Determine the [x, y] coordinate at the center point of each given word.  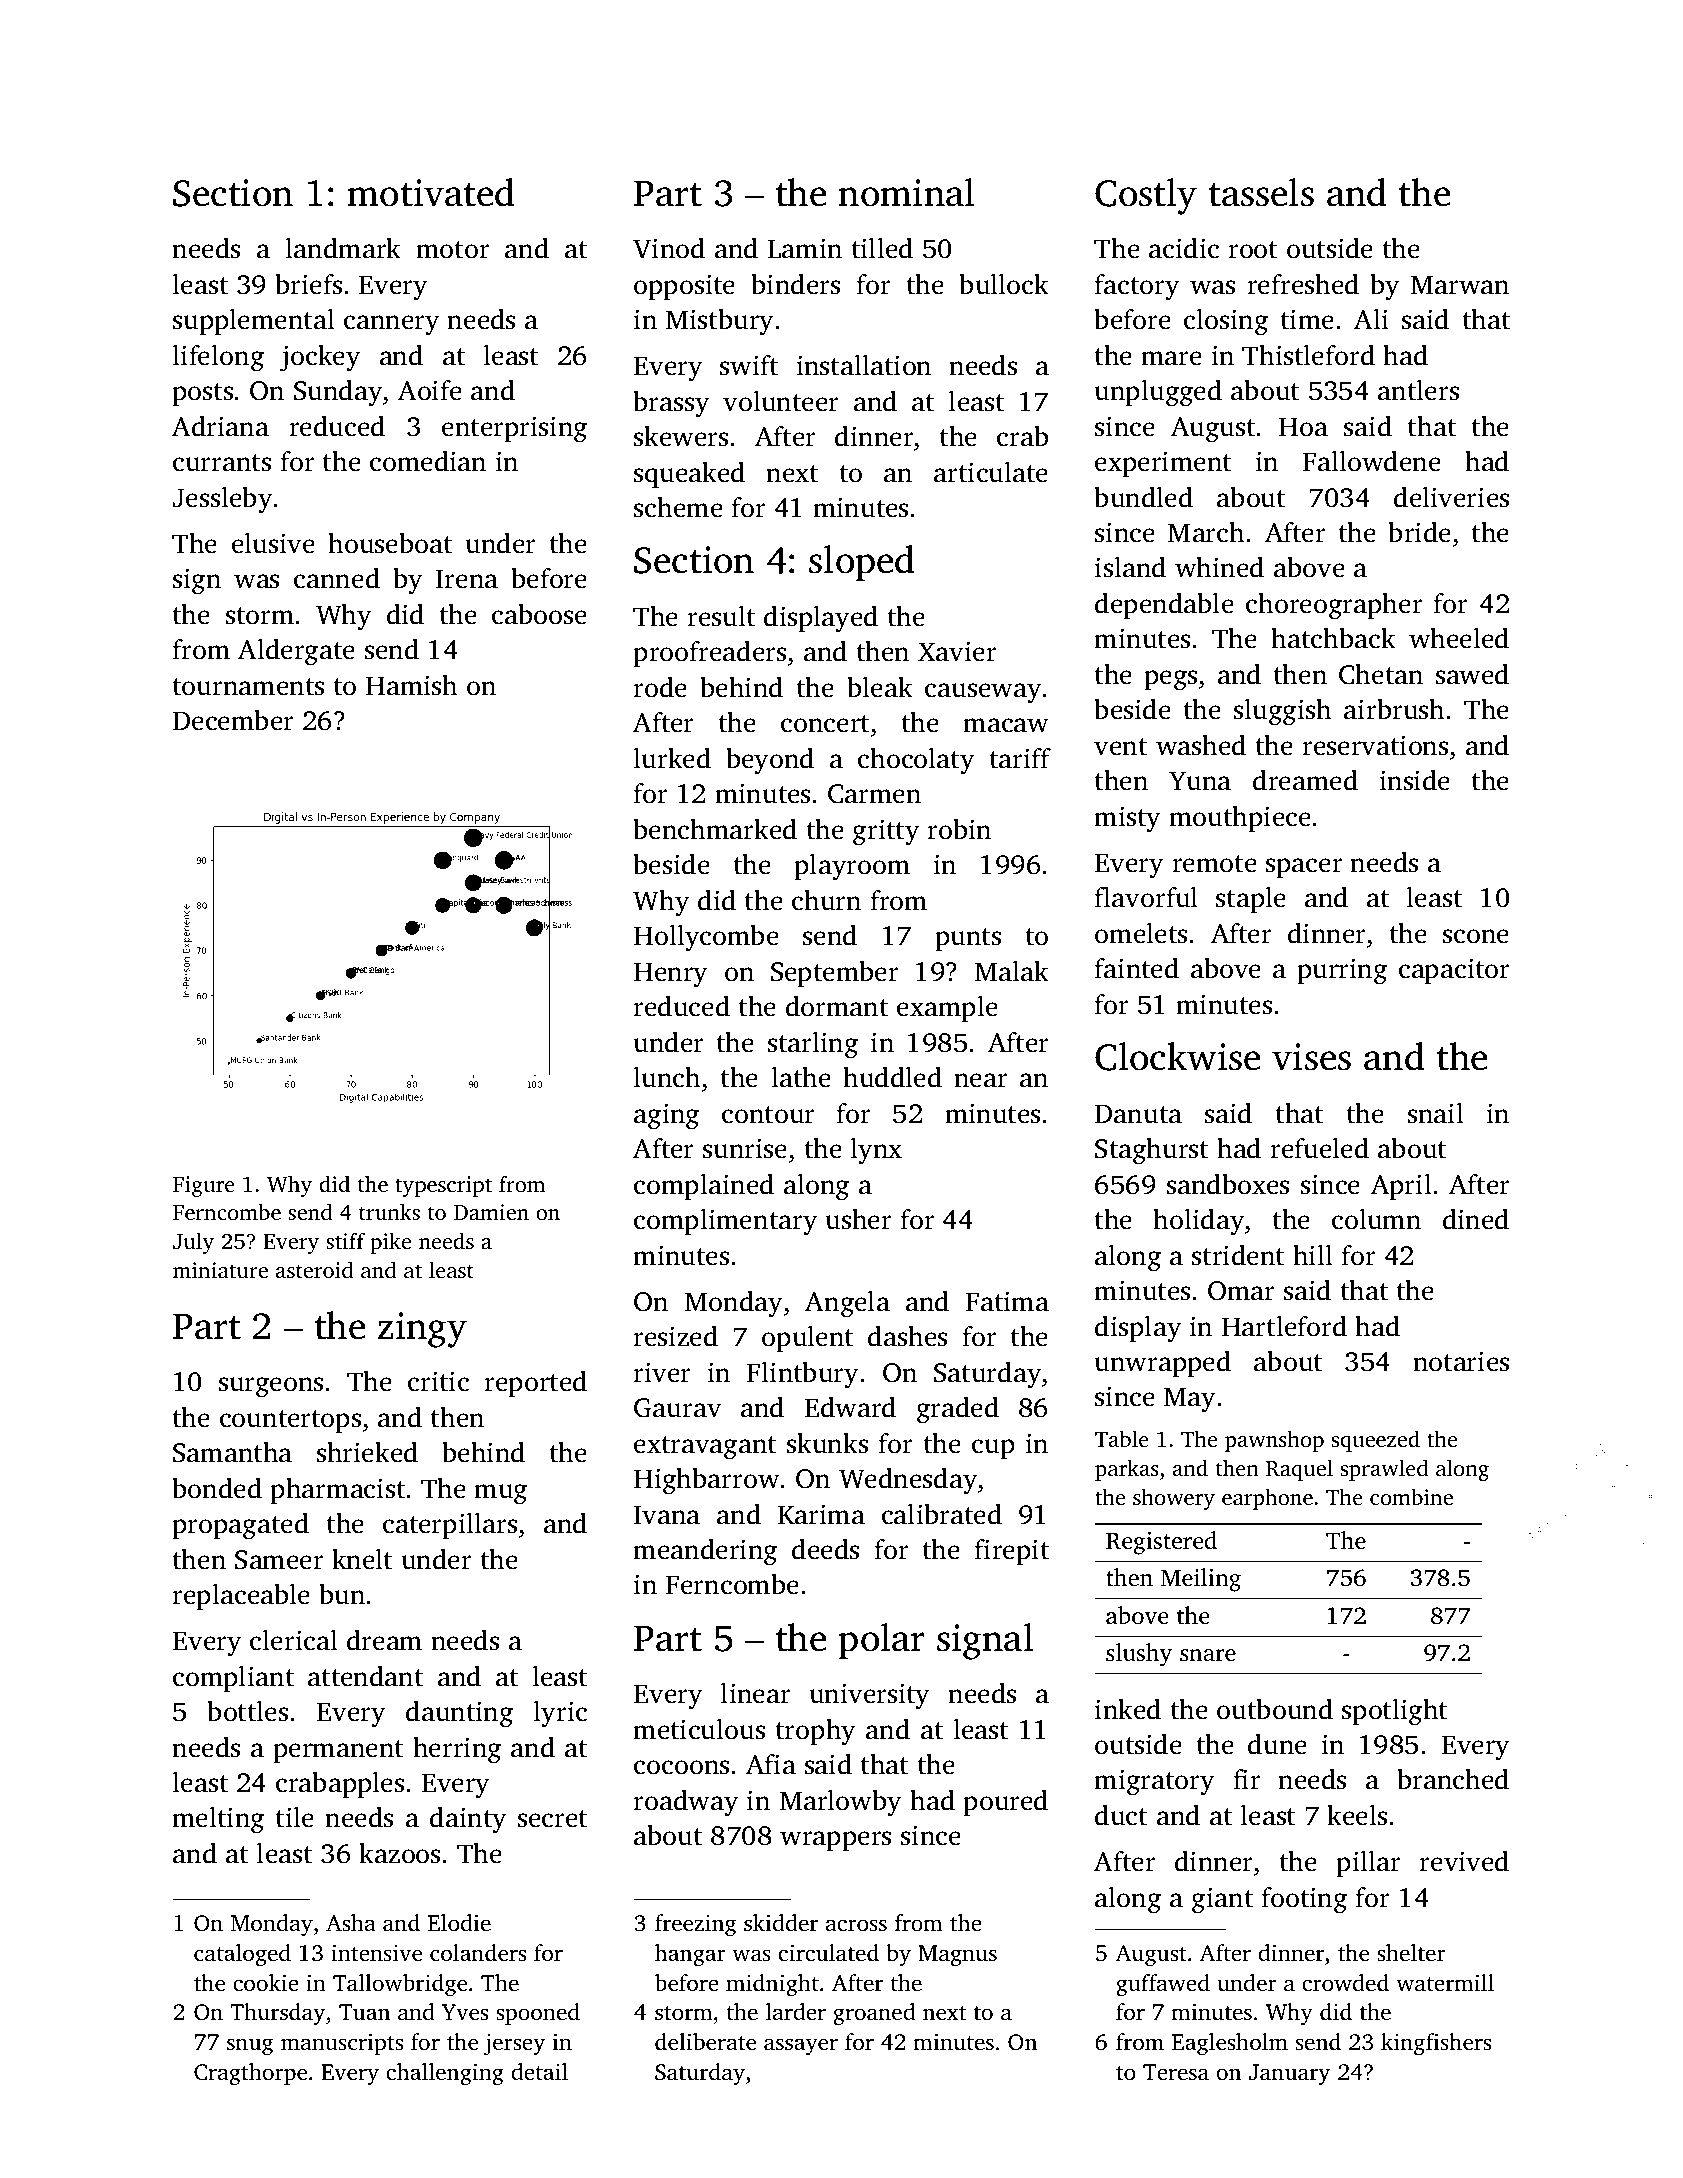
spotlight [1394, 1712]
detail [539, 2071]
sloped [862, 563]
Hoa [1303, 427]
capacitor [1454, 971]
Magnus [957, 1955]
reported [535, 1383]
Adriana [220, 426]
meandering [705, 1552]
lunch [666, 1077]
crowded [1345, 1982]
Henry [670, 975]
